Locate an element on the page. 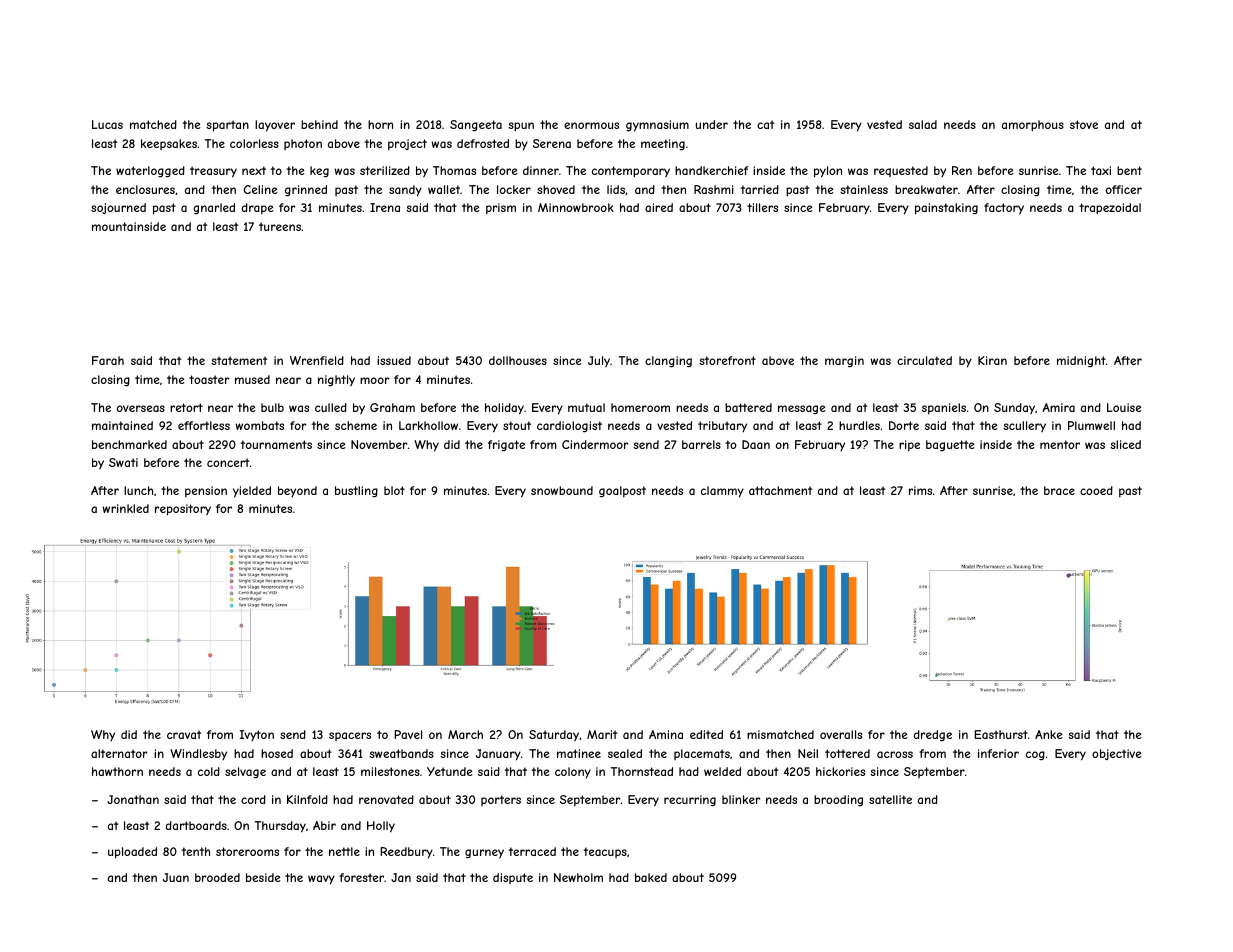 Image resolution: width=1233 pixels, height=952 pixels. tenth is located at coordinates (195, 851).
